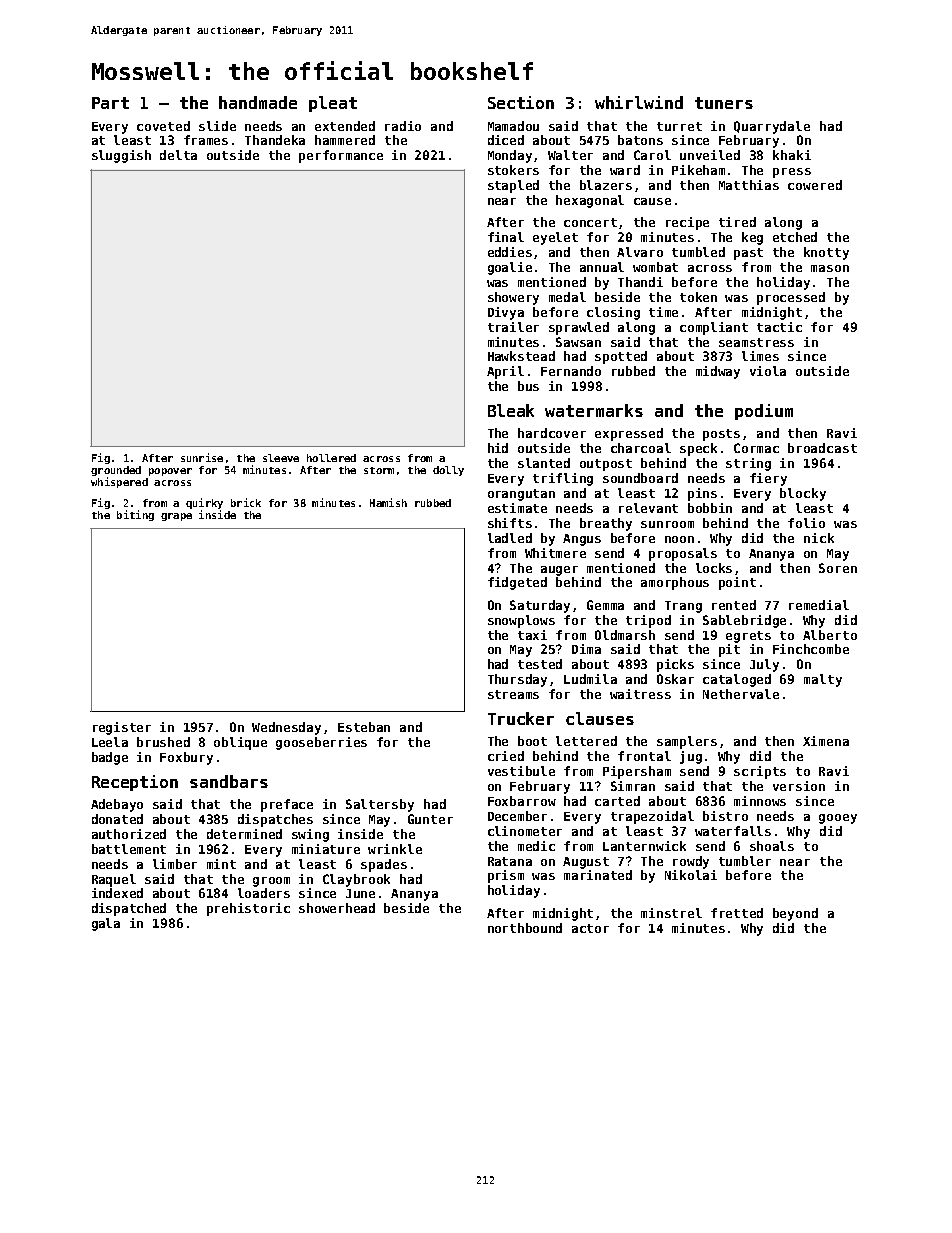 The width and height of the screenshot is (952, 1233). What do you see at coordinates (513, 186) in the screenshot?
I see `stapled` at bounding box center [513, 186].
